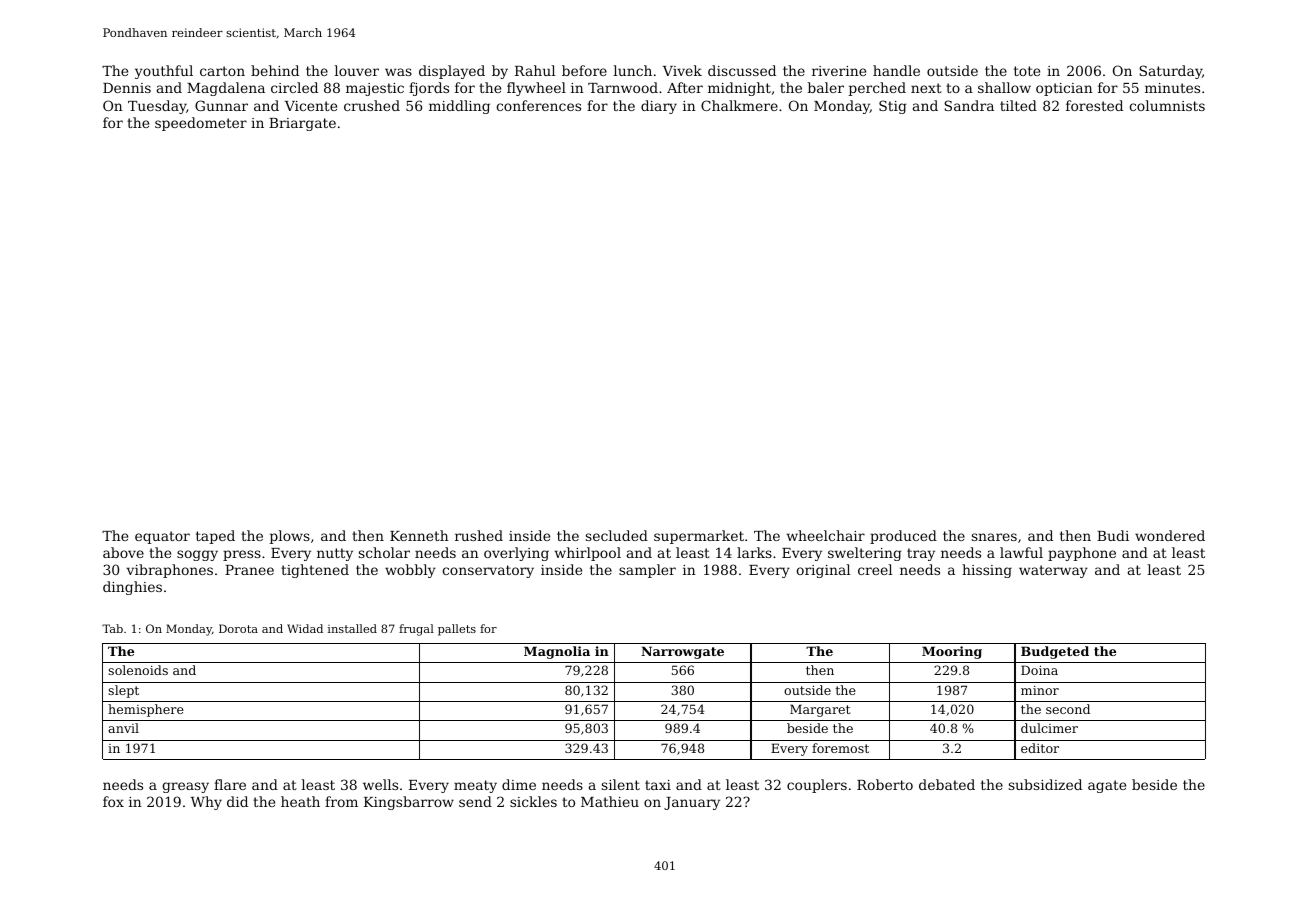  I want to click on secluded, so click(617, 535).
